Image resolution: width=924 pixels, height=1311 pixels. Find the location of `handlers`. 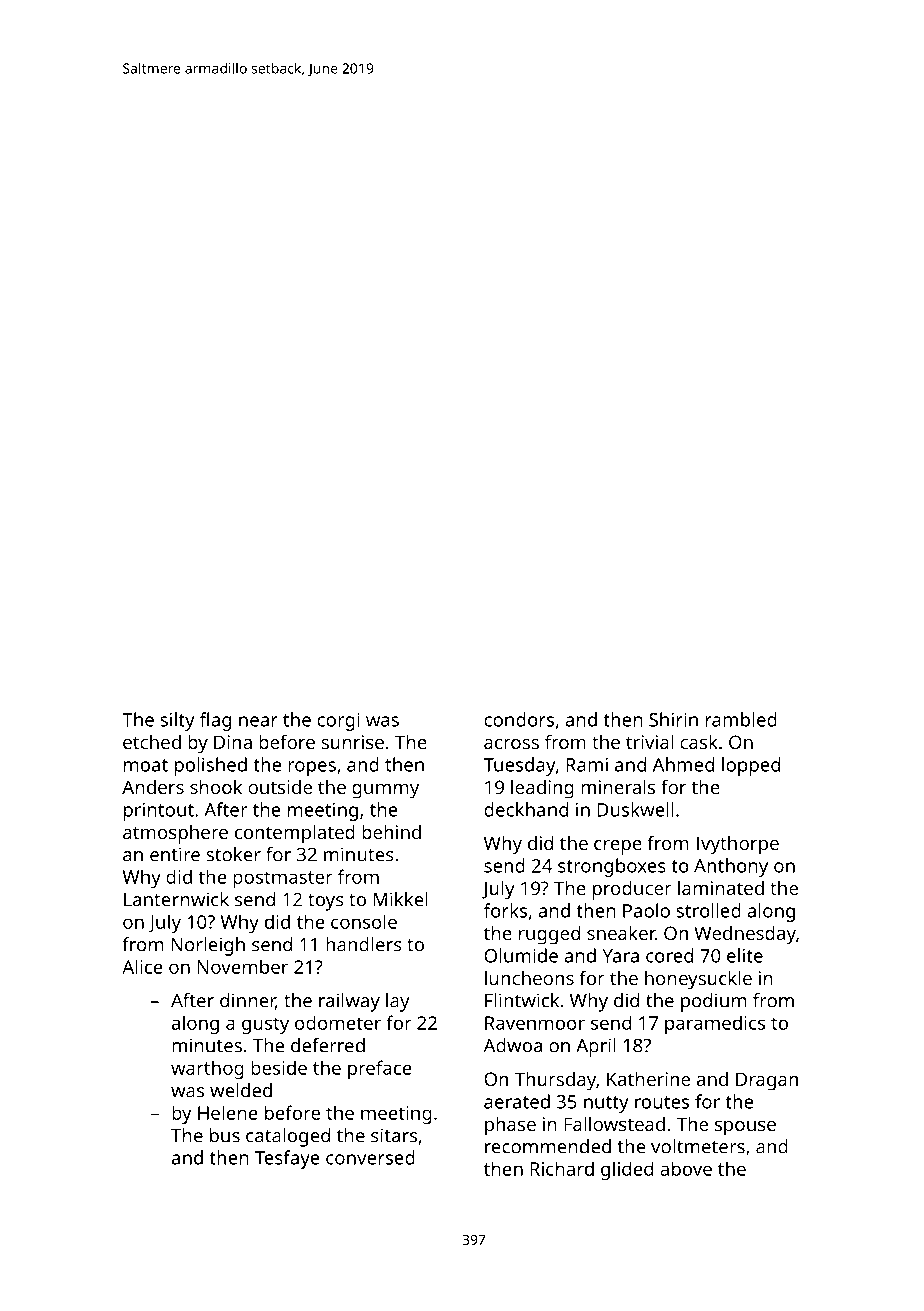

handlers is located at coordinates (364, 944).
